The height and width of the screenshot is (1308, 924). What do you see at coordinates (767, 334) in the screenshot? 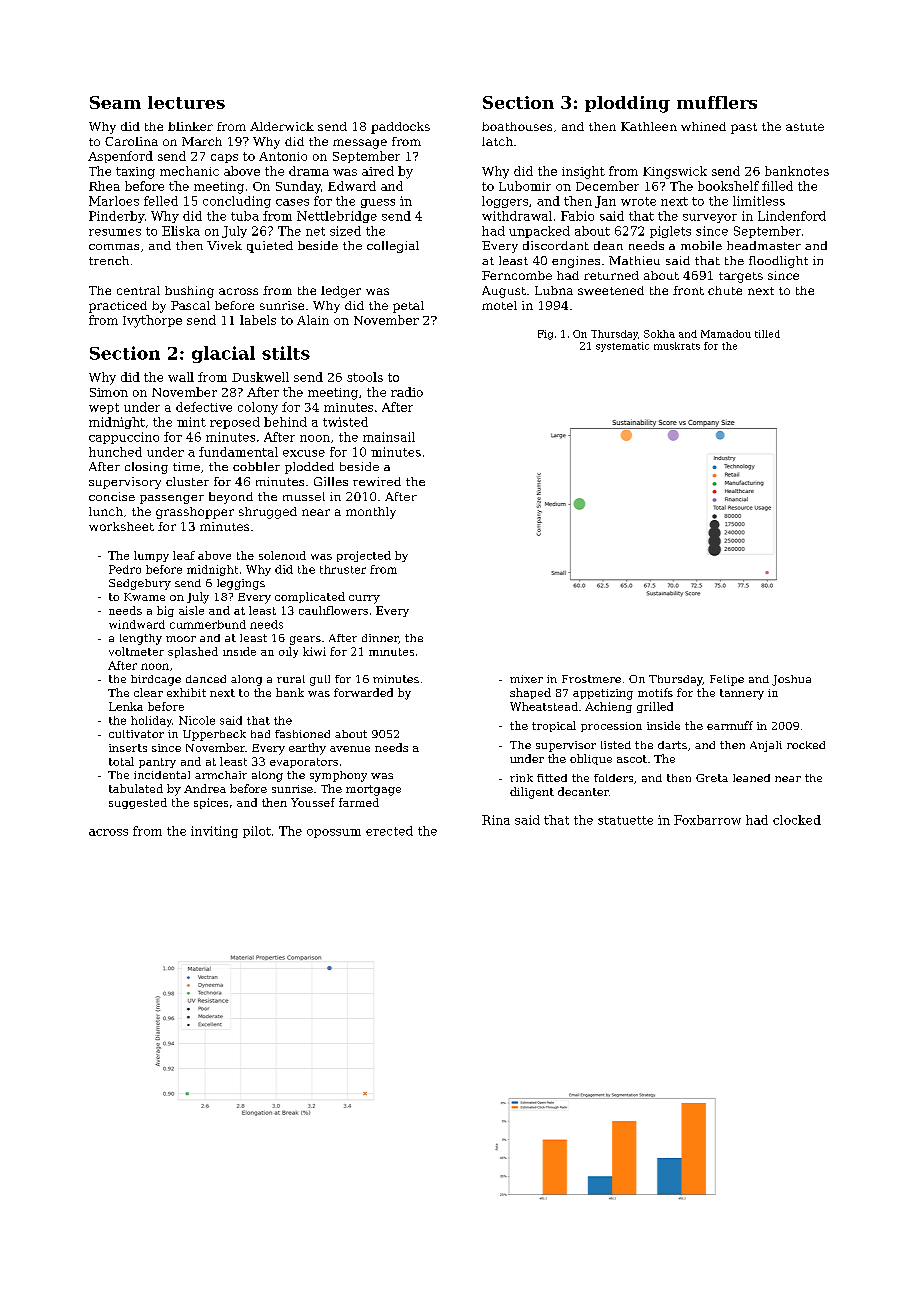
I see `tilled` at bounding box center [767, 334].
